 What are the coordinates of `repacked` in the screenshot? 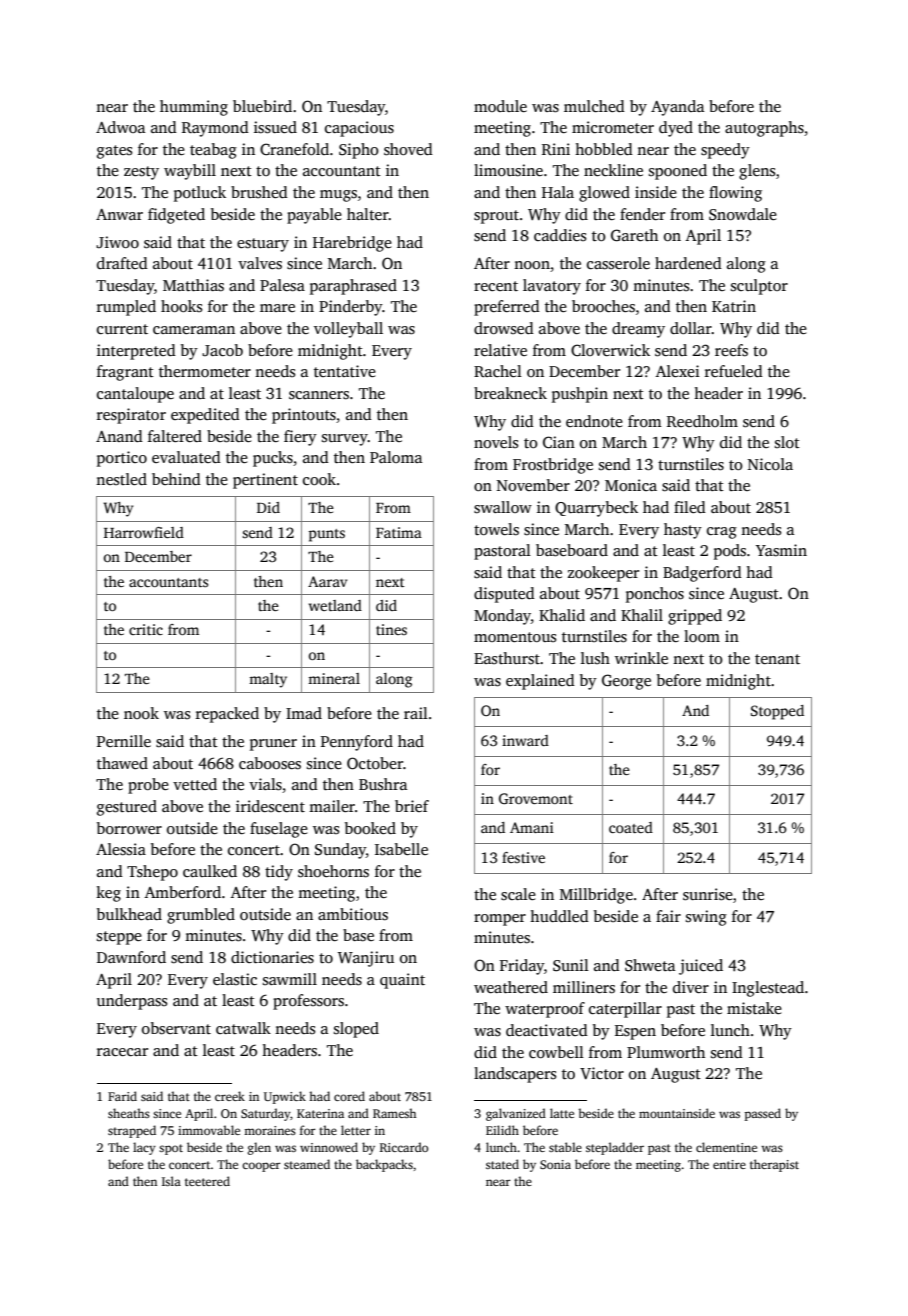 It's located at (227, 715).
